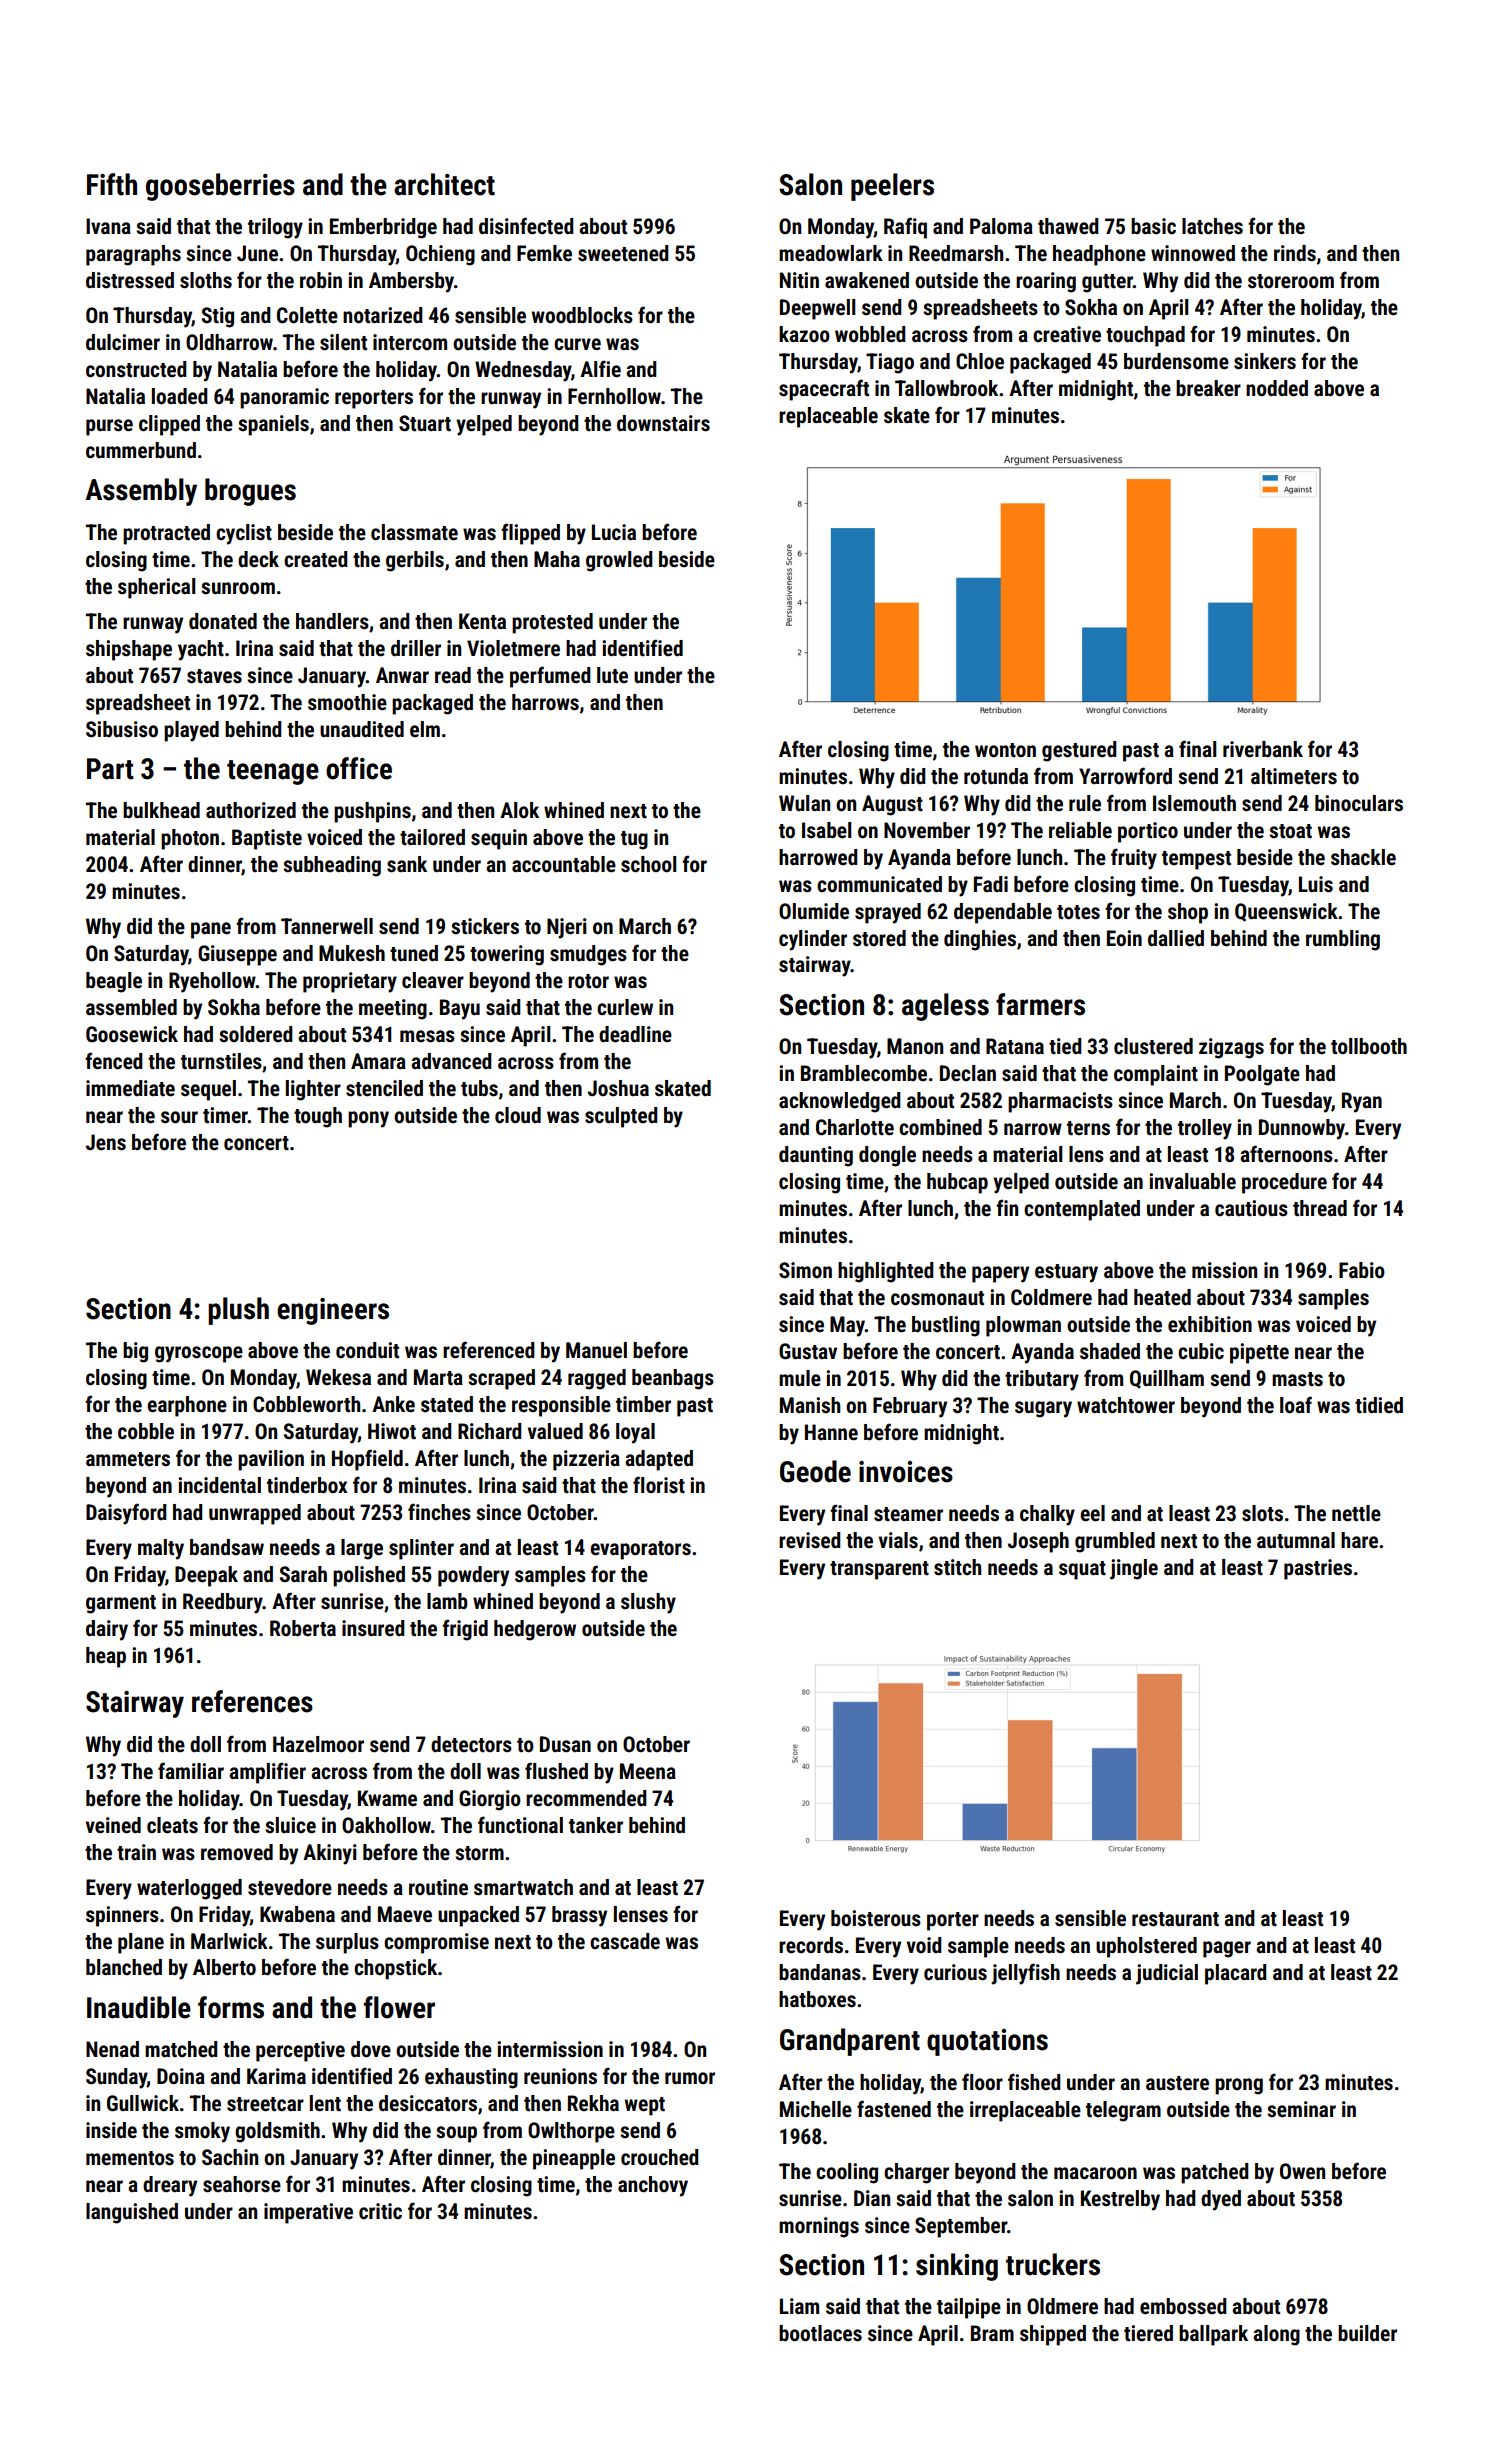 Image resolution: width=1496 pixels, height=2464 pixels. What do you see at coordinates (1359, 1540) in the screenshot?
I see `hare` at bounding box center [1359, 1540].
